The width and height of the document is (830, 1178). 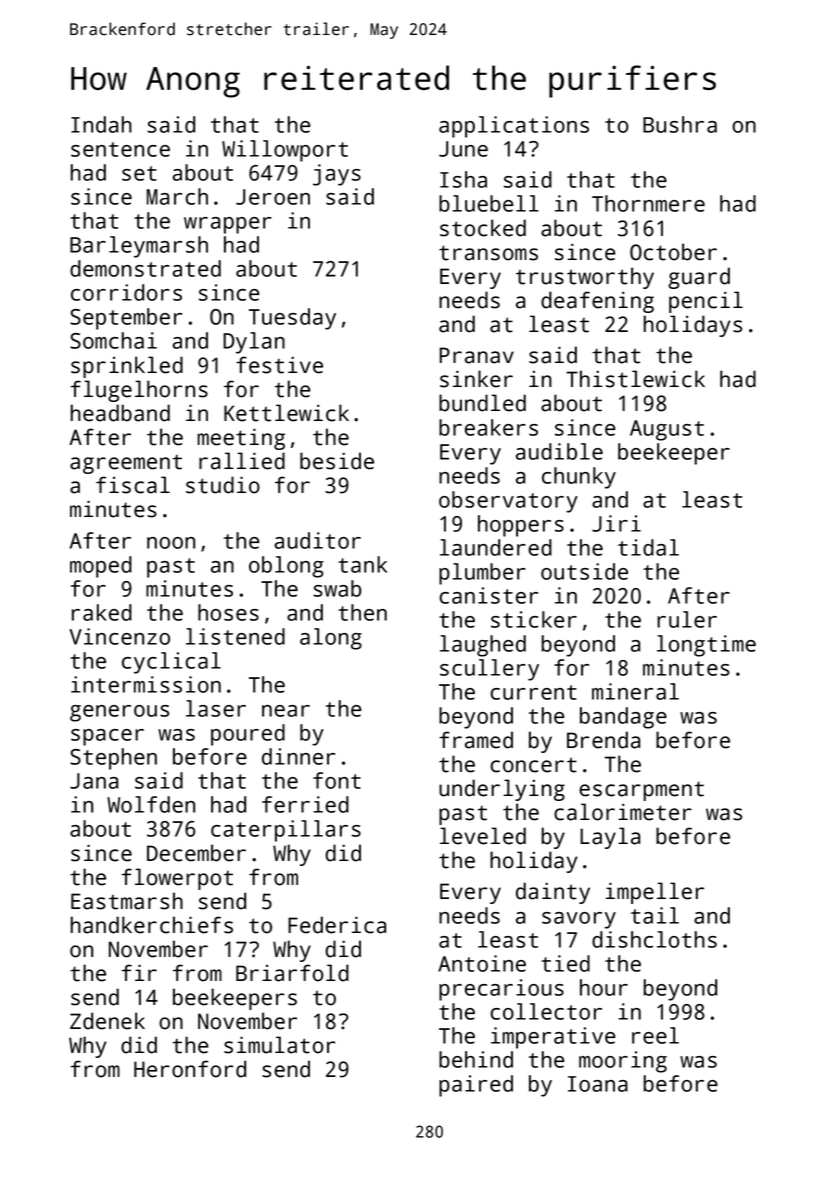 I want to click on bluebell, so click(x=489, y=203).
